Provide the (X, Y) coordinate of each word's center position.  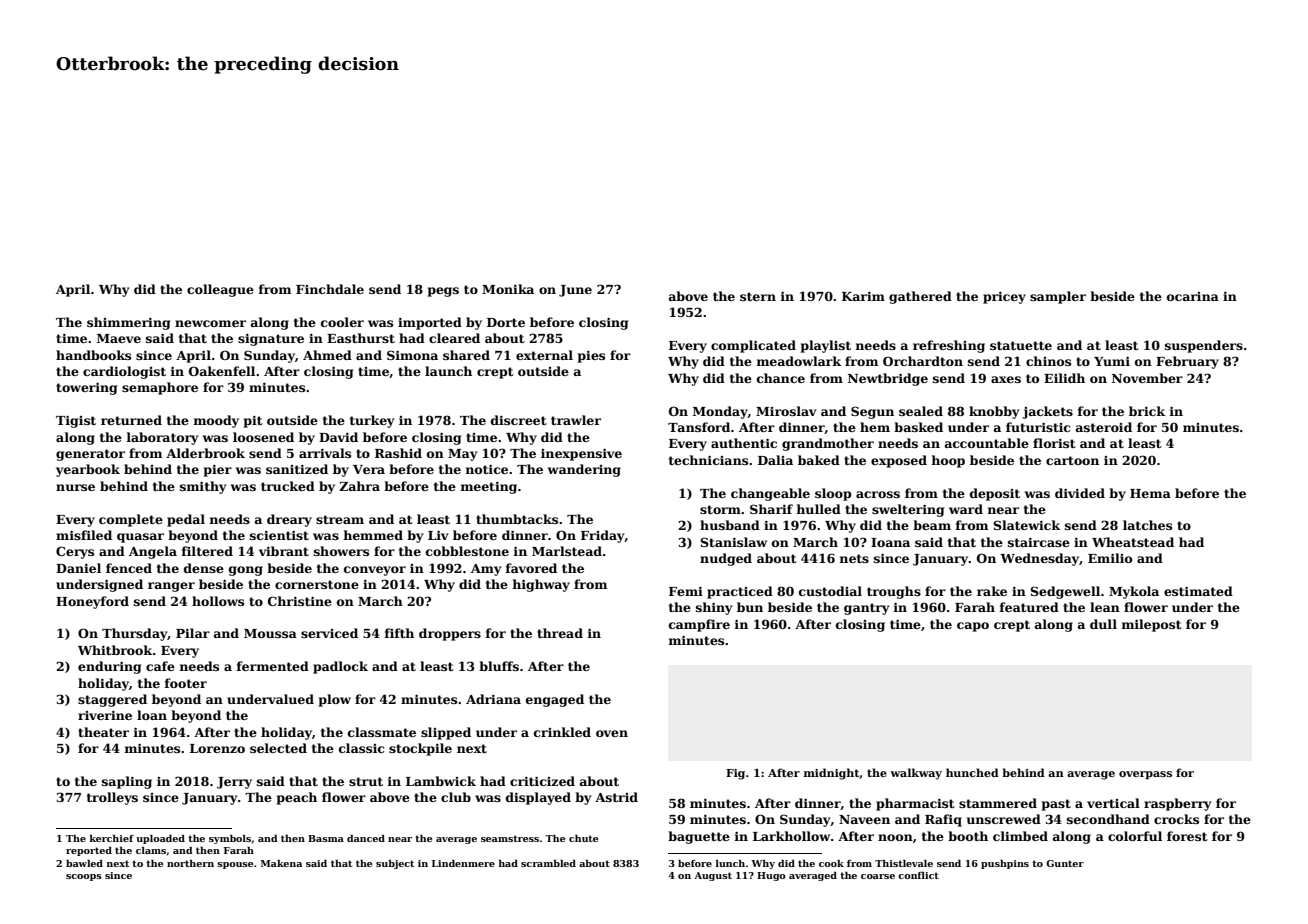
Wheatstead (1133, 542)
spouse (235, 865)
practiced (740, 592)
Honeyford (92, 602)
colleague (220, 290)
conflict (918, 875)
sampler (1058, 297)
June (575, 291)
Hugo (771, 876)
